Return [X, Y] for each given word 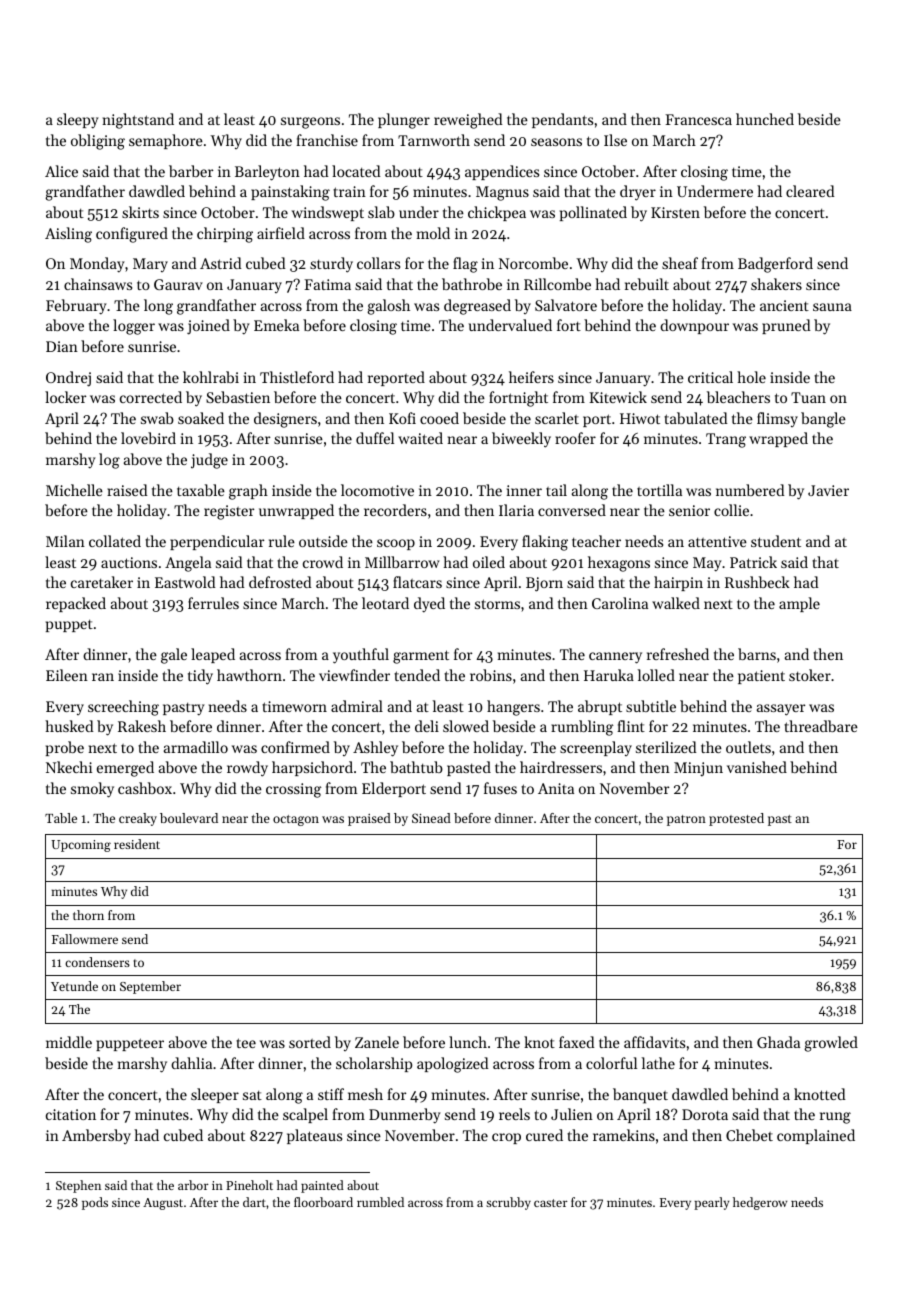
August [163, 1204]
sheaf [680, 263]
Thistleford [297, 377]
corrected [151, 397]
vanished [757, 767]
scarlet [557, 418]
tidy [200, 677]
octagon [296, 820]
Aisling [68, 235]
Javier [828, 490]
